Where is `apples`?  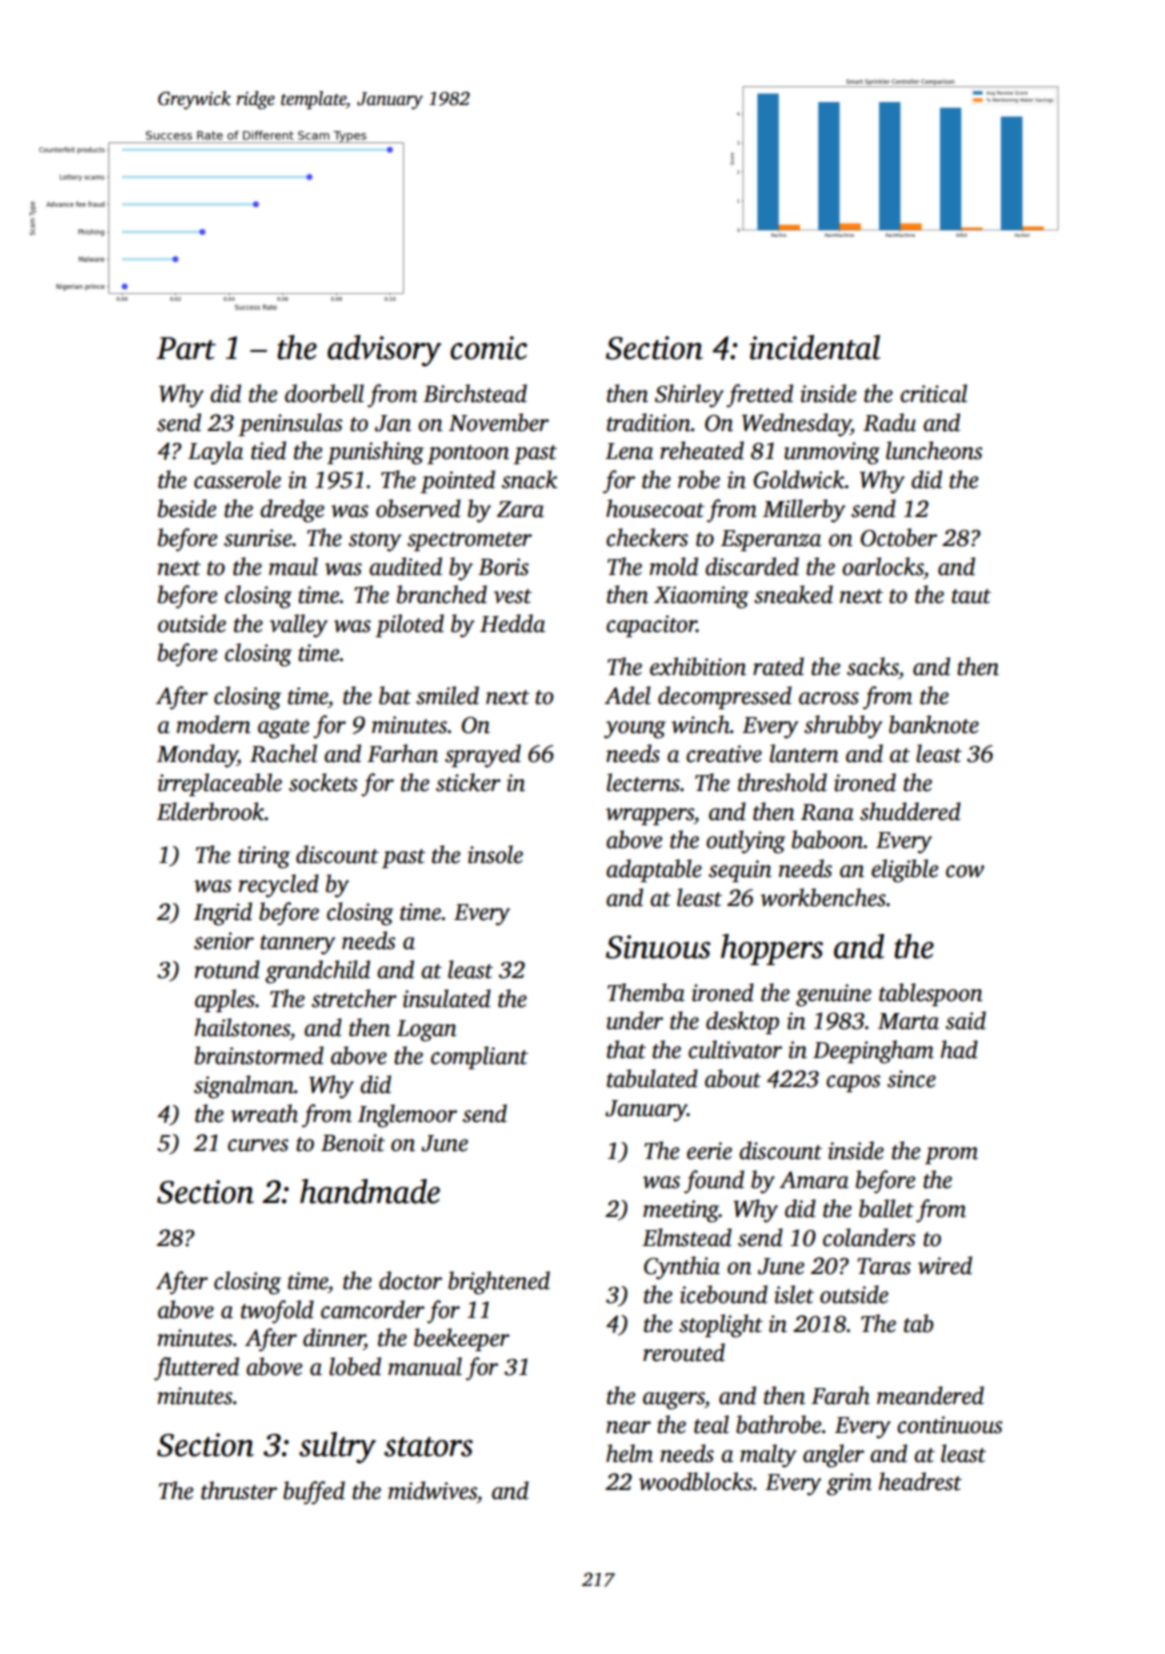 apples is located at coordinates (225, 1000).
